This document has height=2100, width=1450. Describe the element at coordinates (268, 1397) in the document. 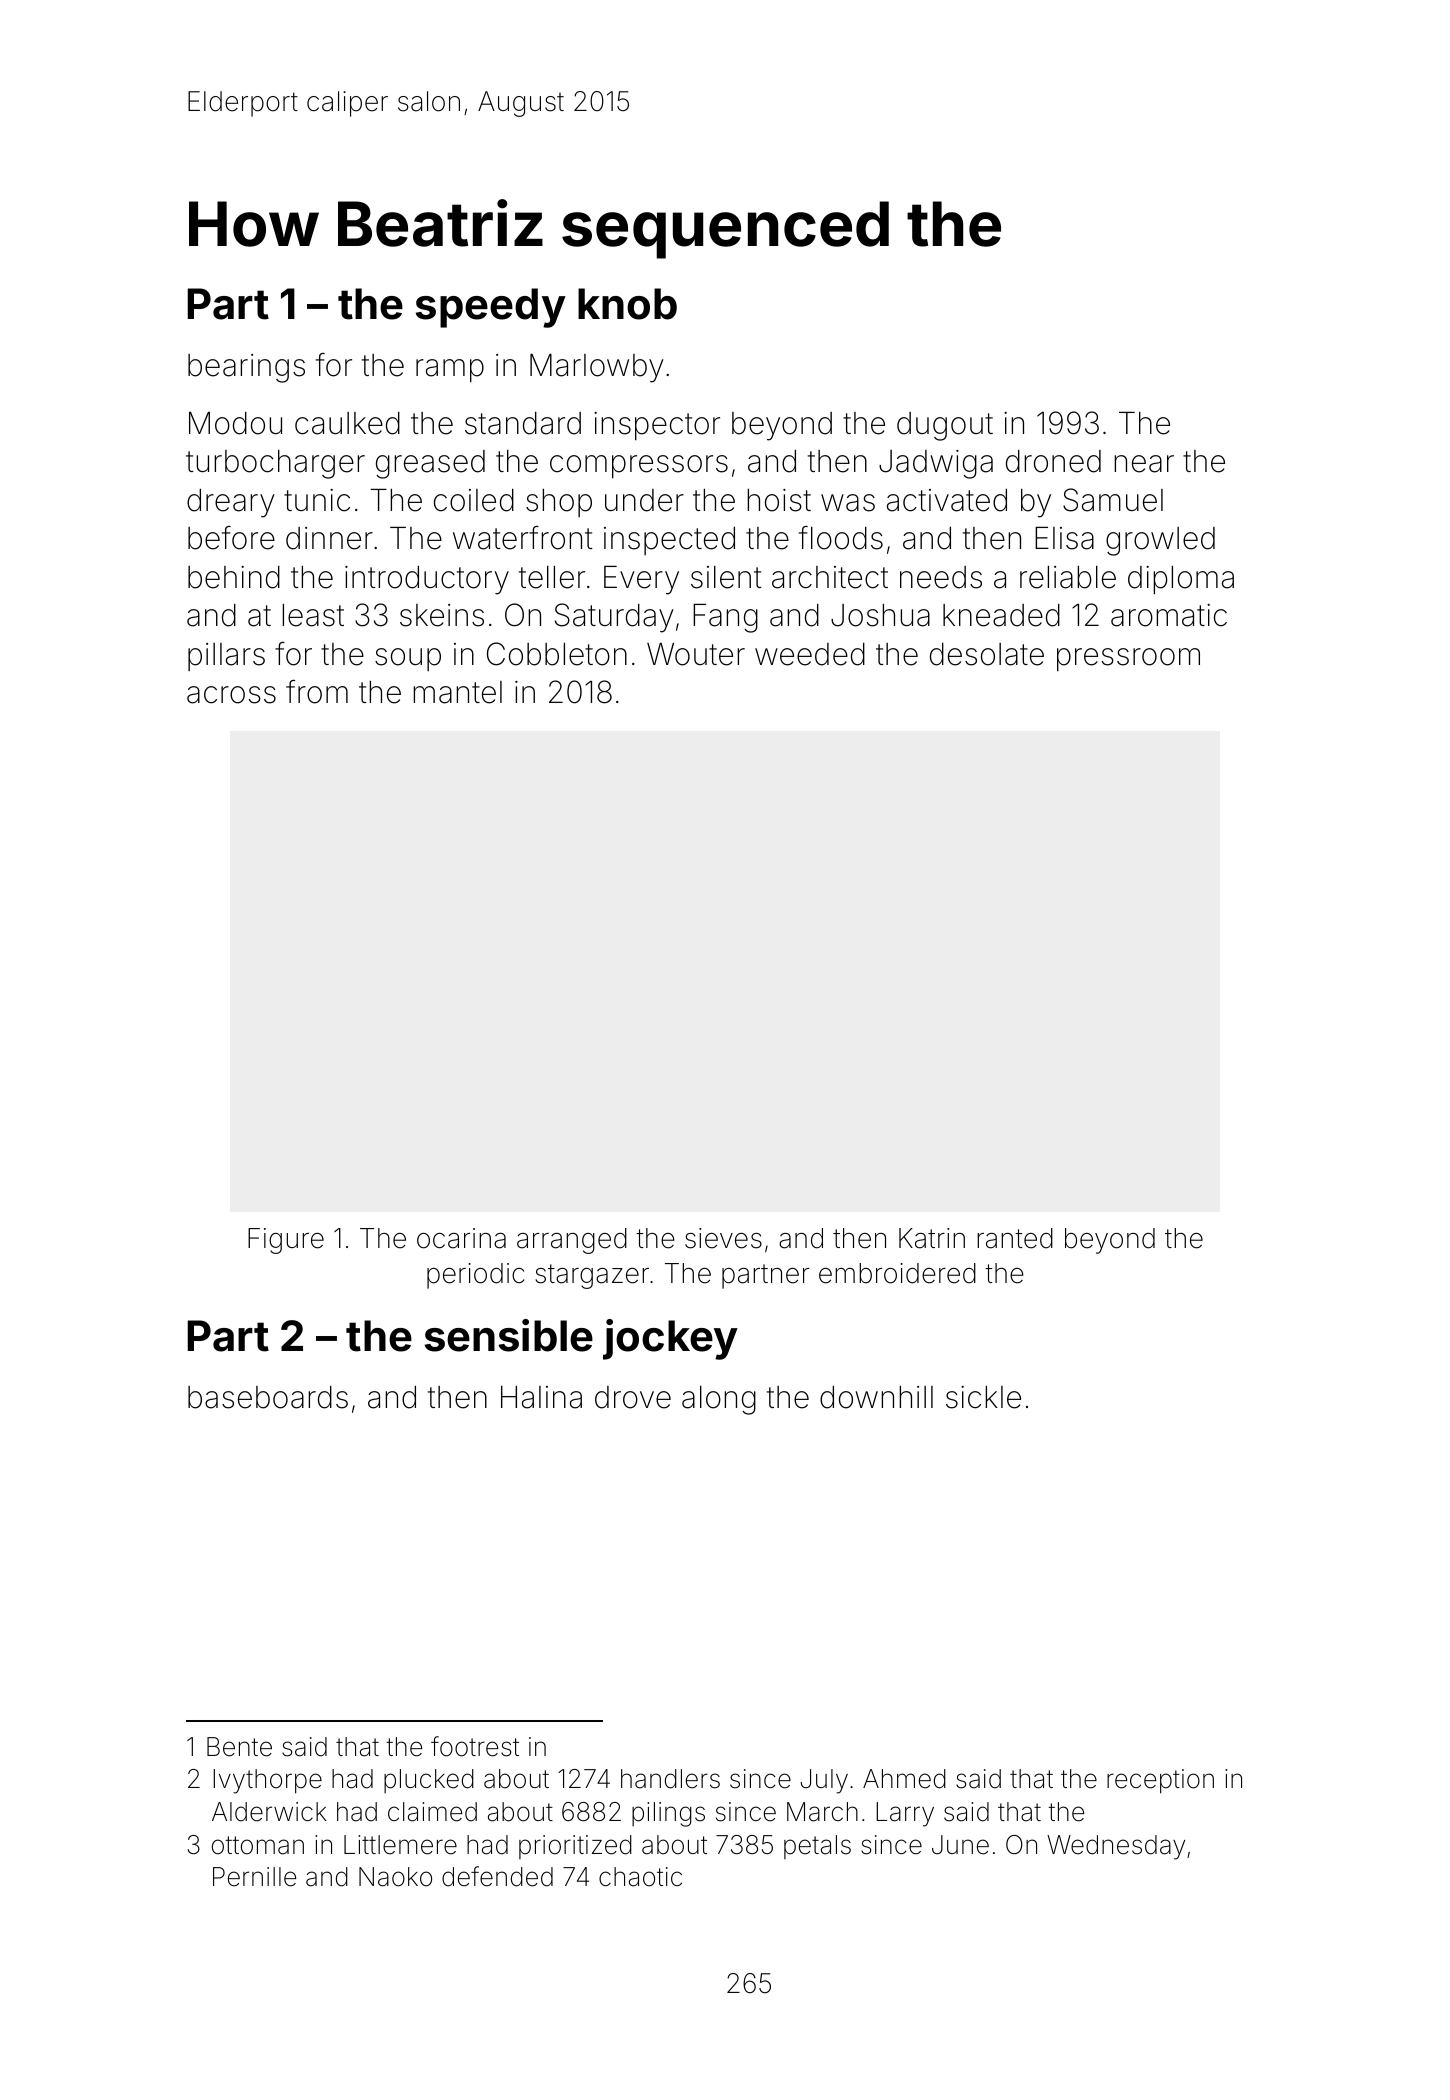

I see `baseboards` at that location.
